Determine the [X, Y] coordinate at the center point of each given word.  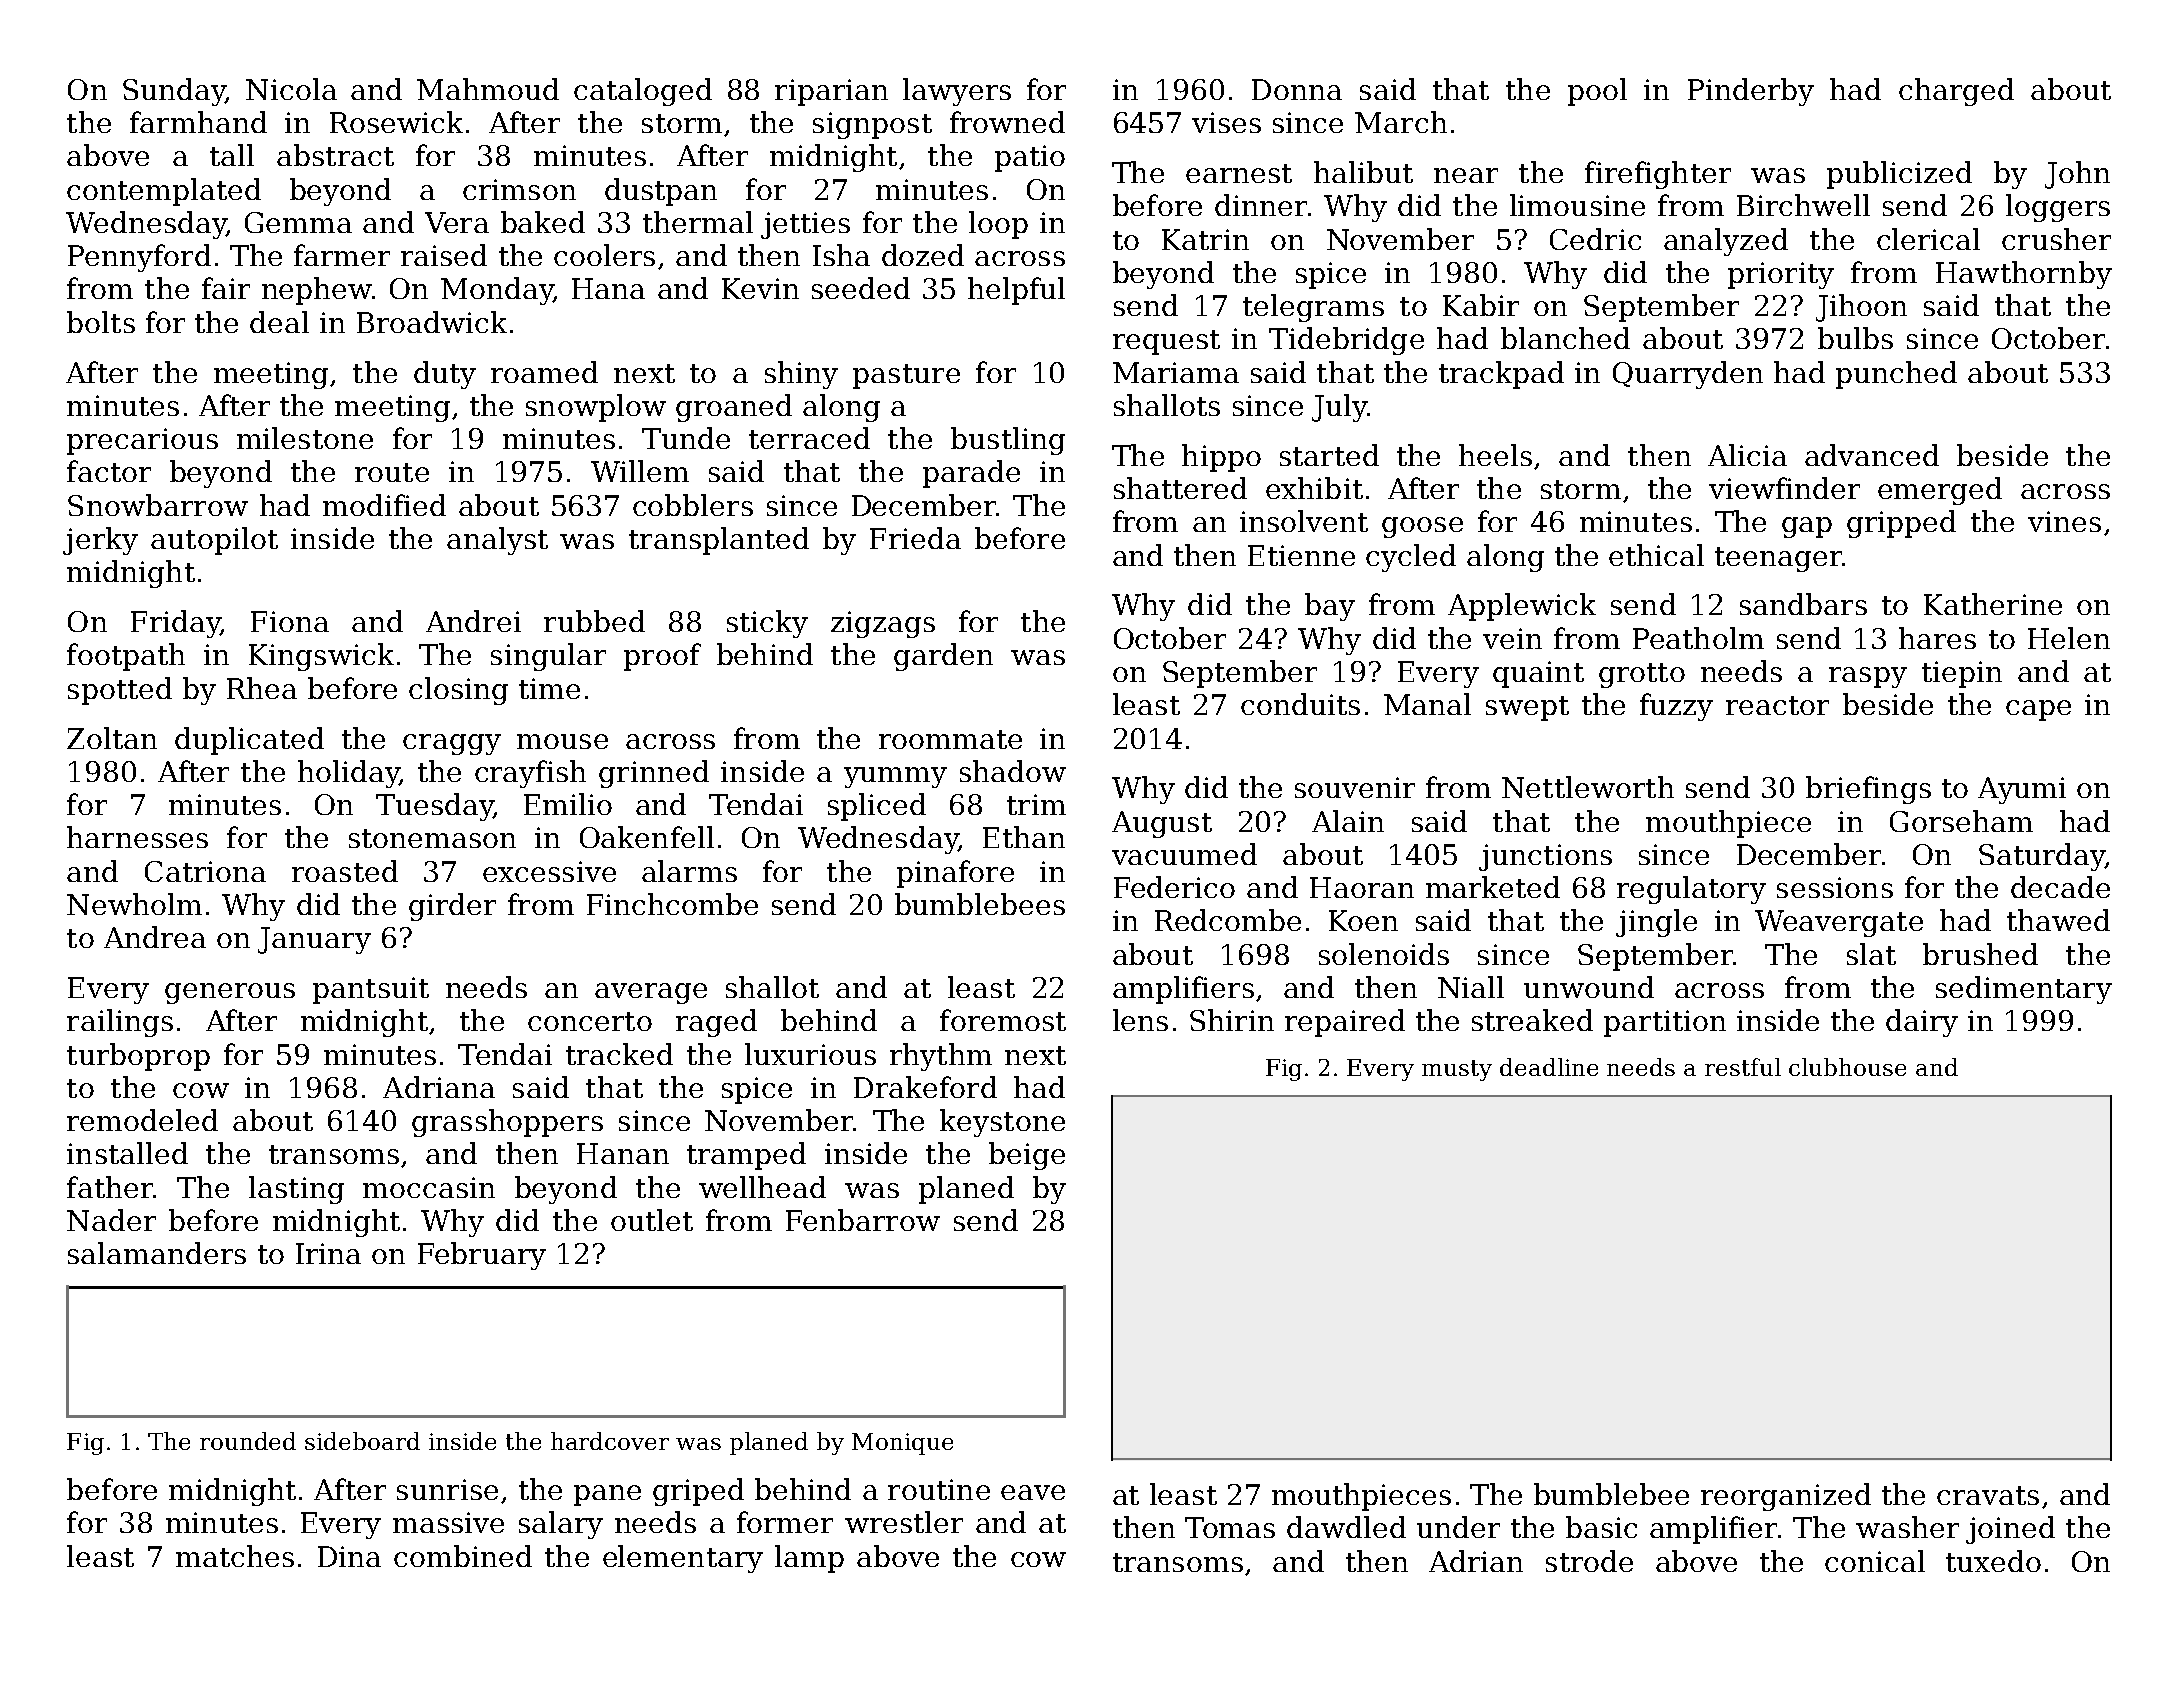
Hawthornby [2024, 275]
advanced [1872, 455]
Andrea [155, 937]
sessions [1835, 887]
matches [235, 1556]
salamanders [157, 1253]
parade [971, 474]
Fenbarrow [863, 1220]
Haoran [1362, 887]
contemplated [164, 192]
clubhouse [1847, 1067]
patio [1030, 158]
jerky [100, 541]
